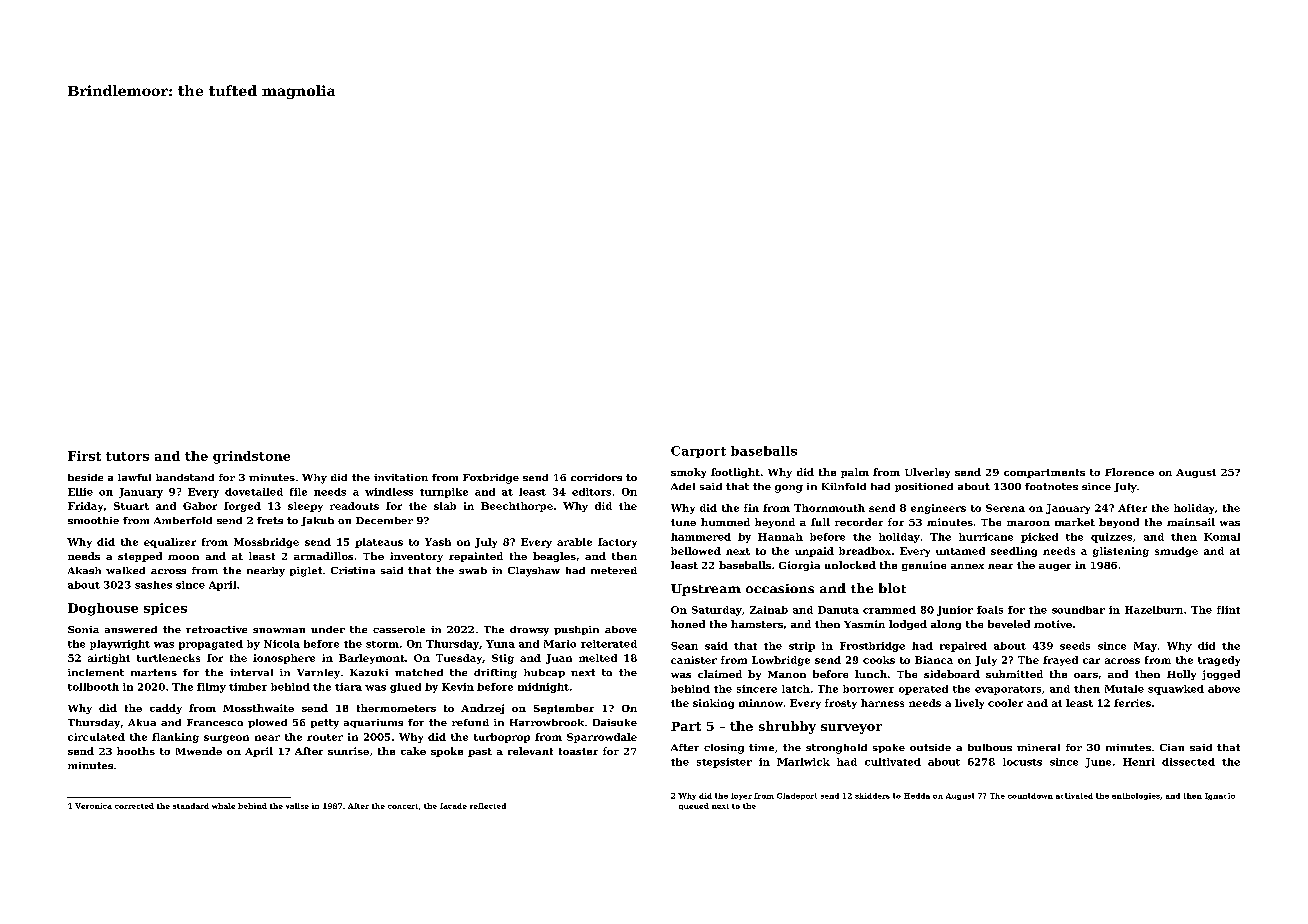 The height and width of the image is (924, 1308). Describe the element at coordinates (191, 806) in the image. I see `standard` at that location.
